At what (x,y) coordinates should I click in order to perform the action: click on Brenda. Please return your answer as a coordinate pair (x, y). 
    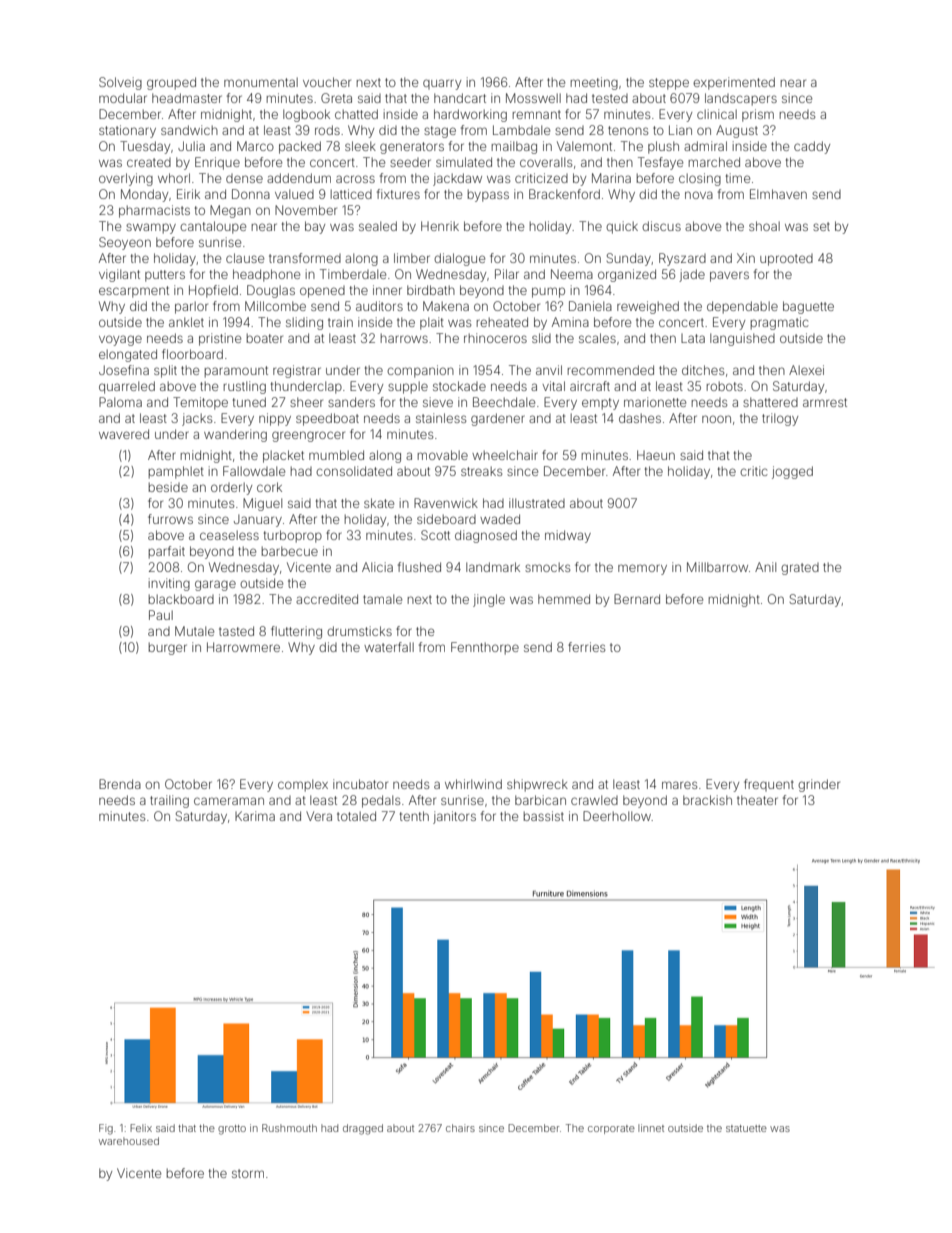
    Looking at the image, I should click on (120, 784).
